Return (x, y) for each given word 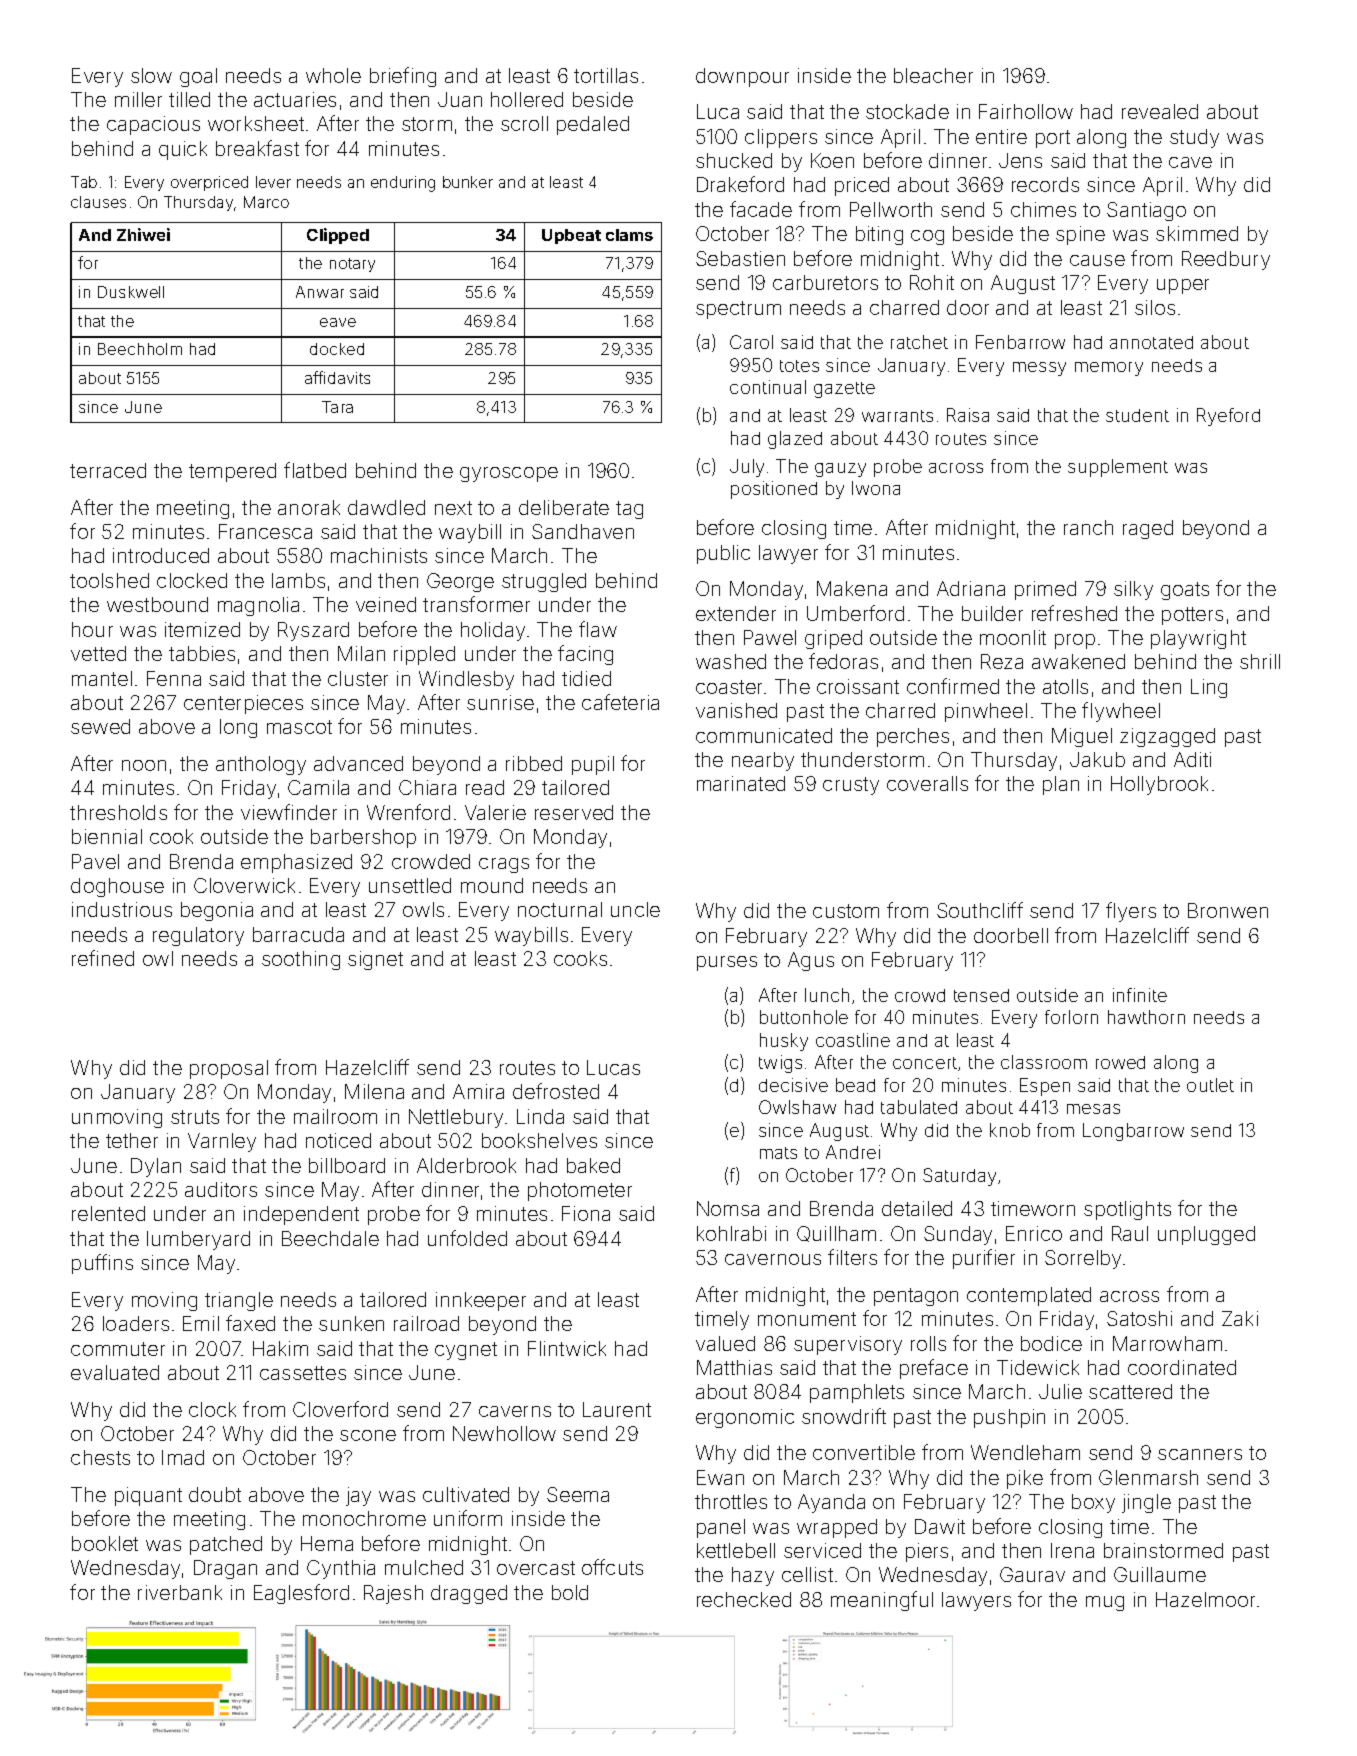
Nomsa (728, 1208)
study (1194, 138)
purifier (984, 1259)
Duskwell (131, 292)
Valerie (495, 812)
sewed (100, 726)
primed (1045, 590)
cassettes (303, 1373)
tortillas (606, 75)
